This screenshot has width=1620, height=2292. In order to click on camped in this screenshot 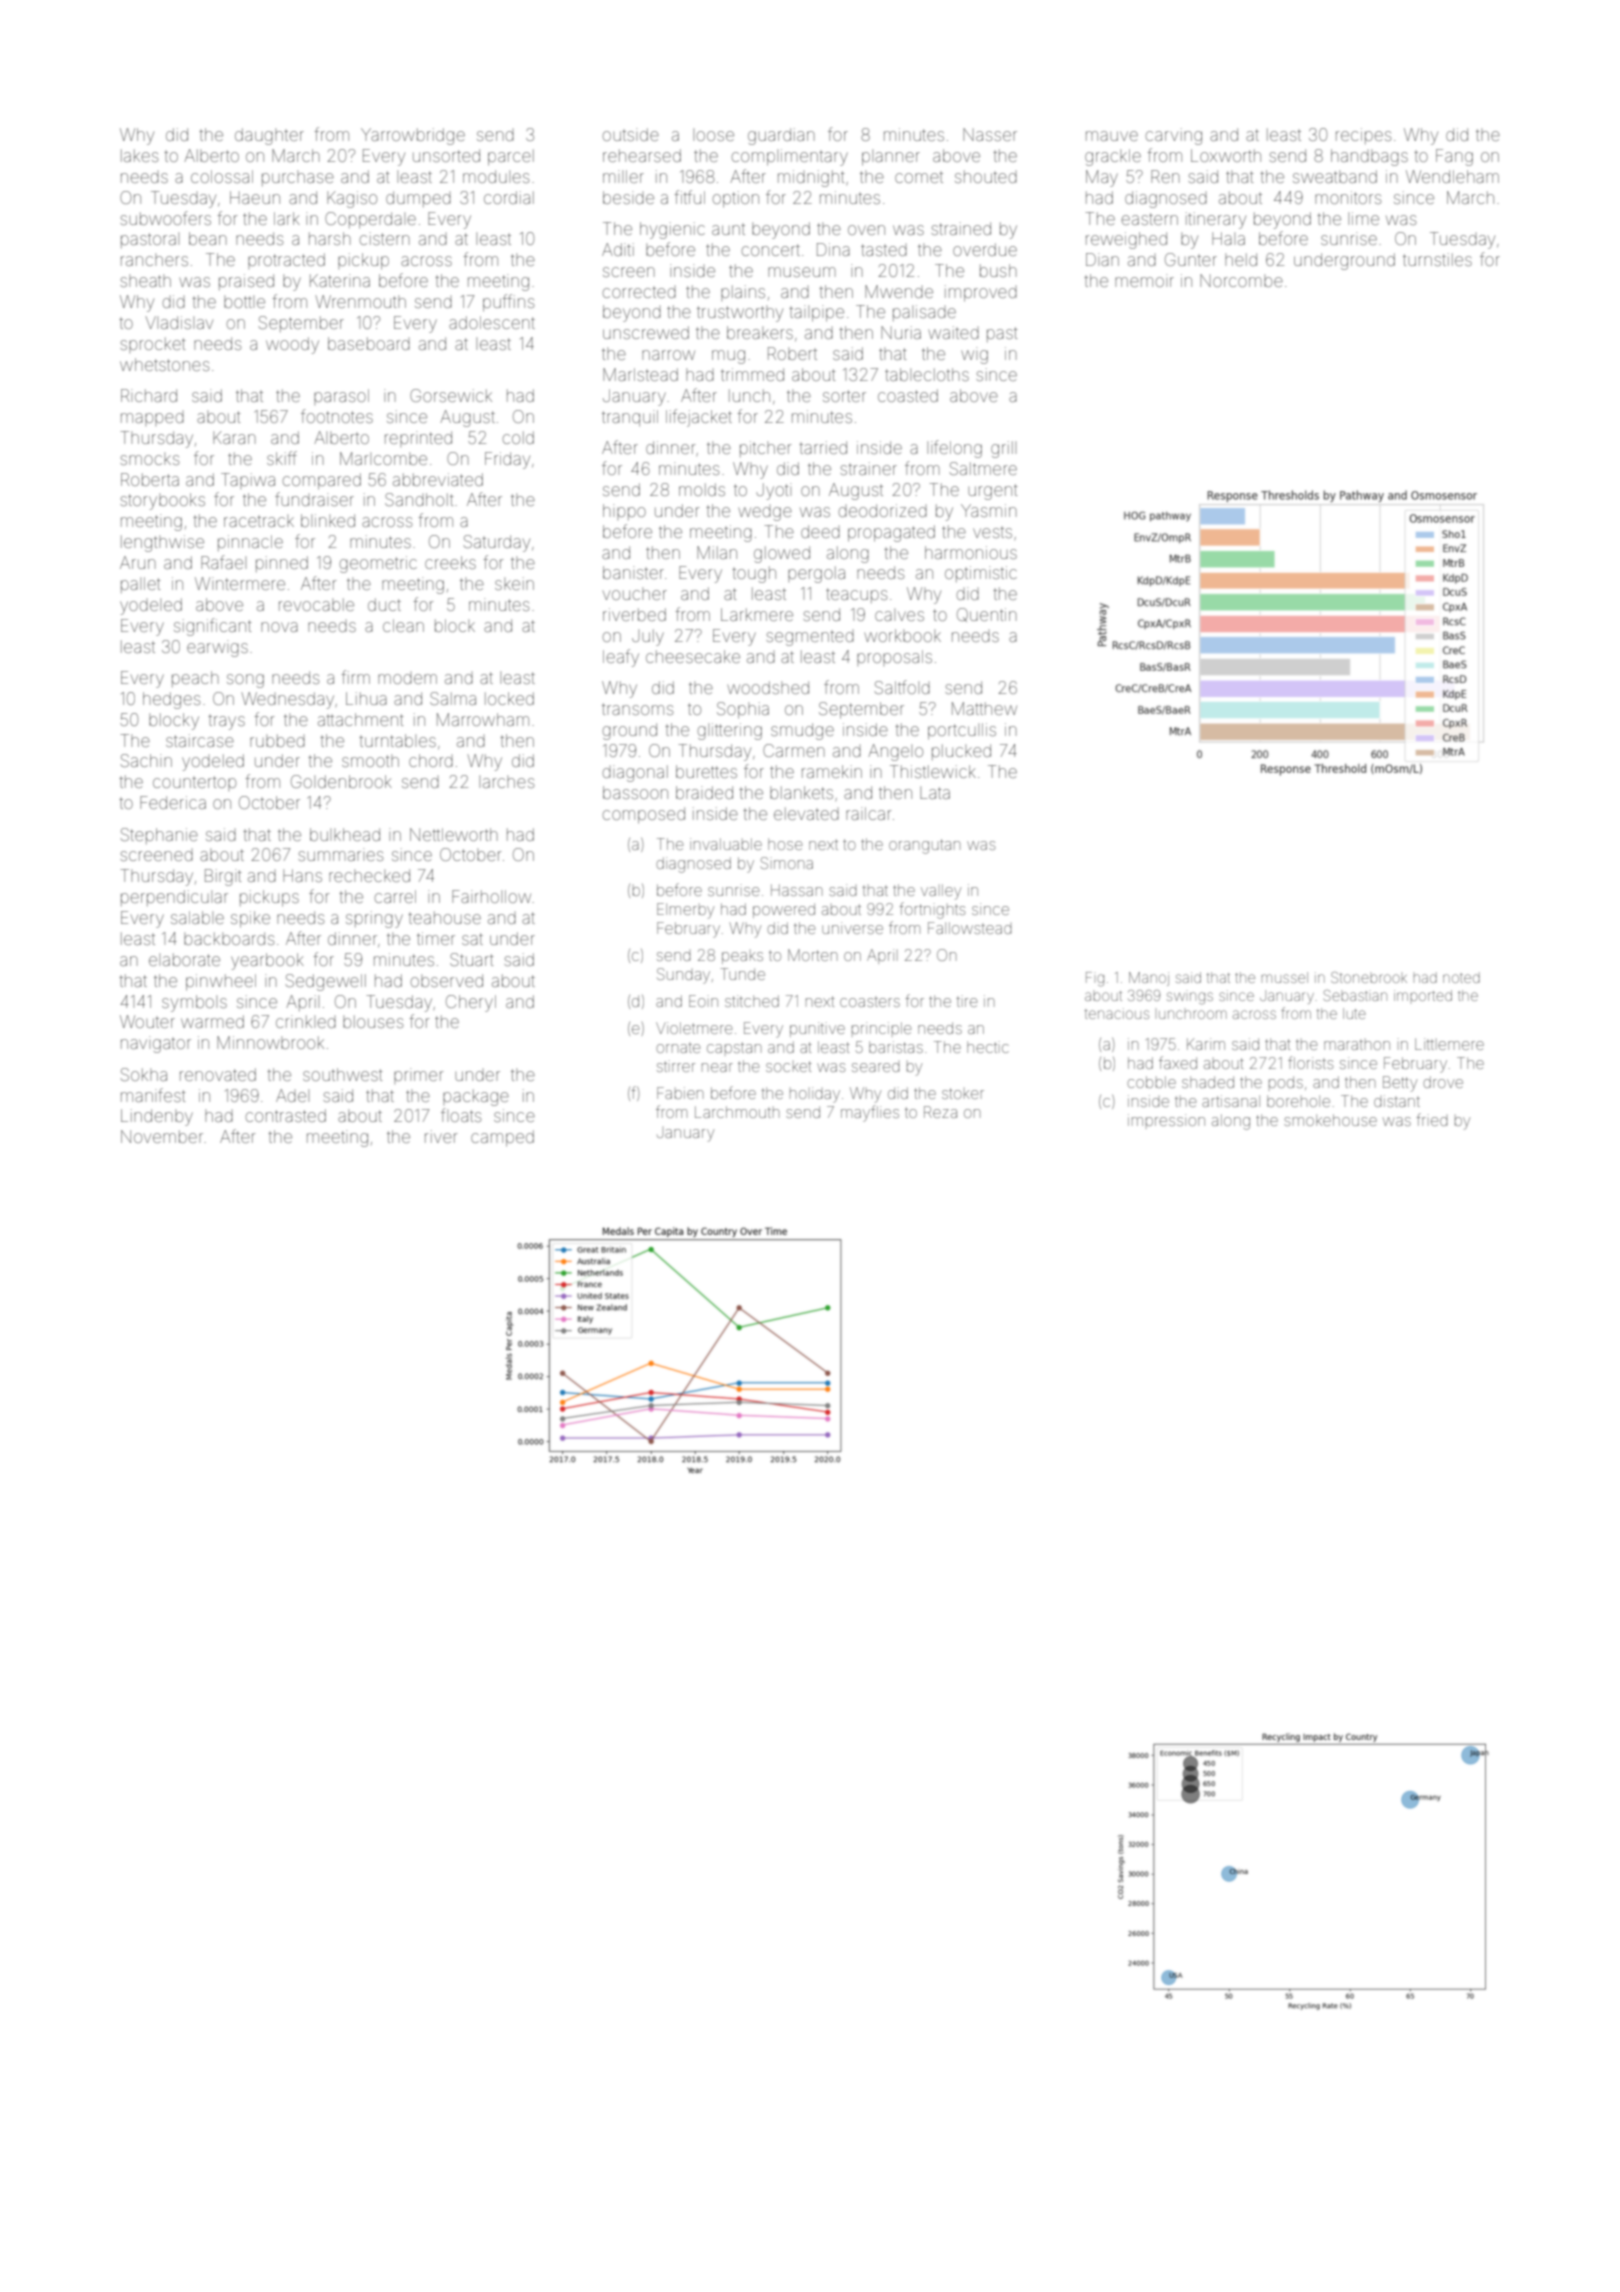, I will do `click(502, 1138)`.
